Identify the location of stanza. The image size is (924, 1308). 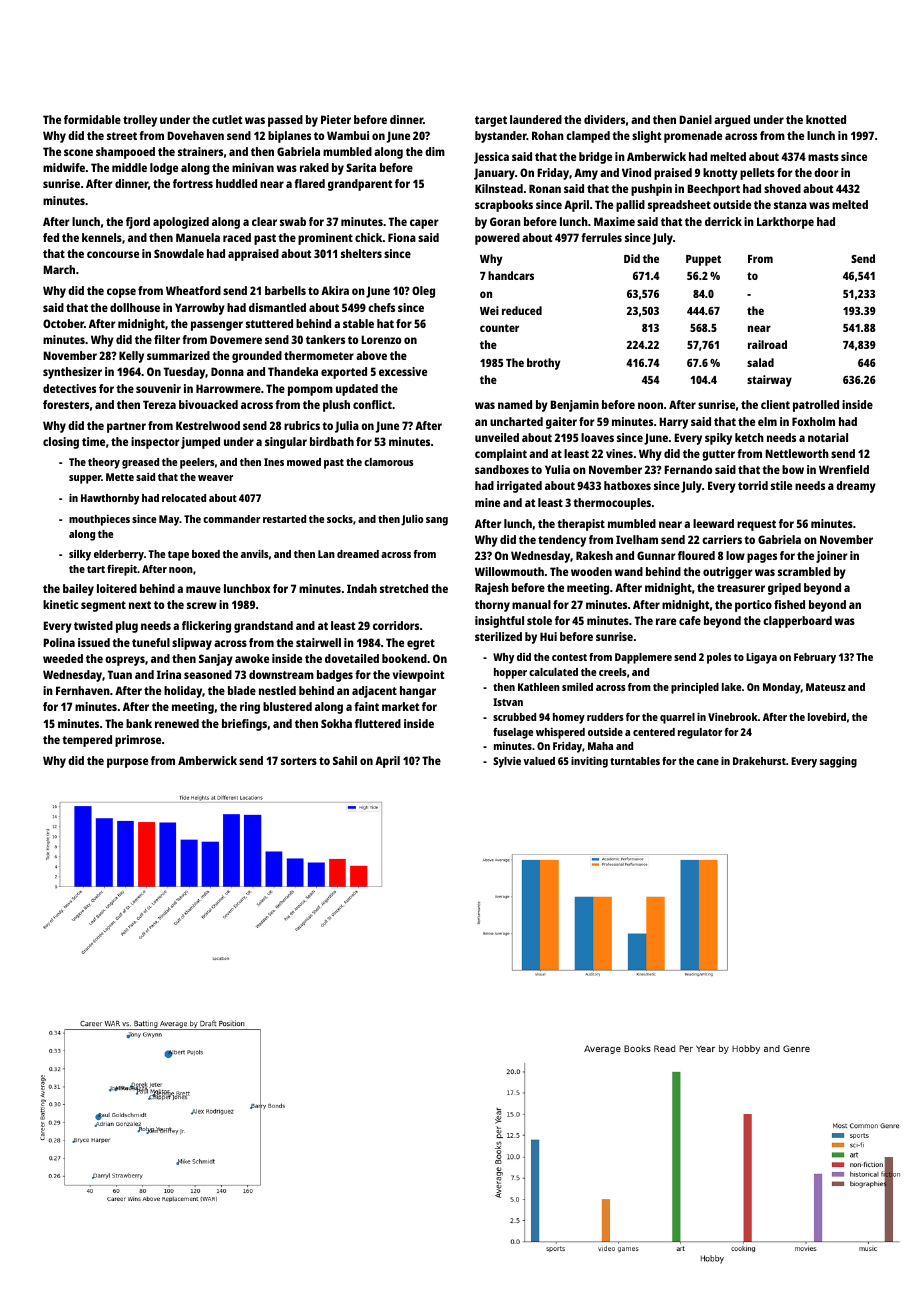
(790, 205).
